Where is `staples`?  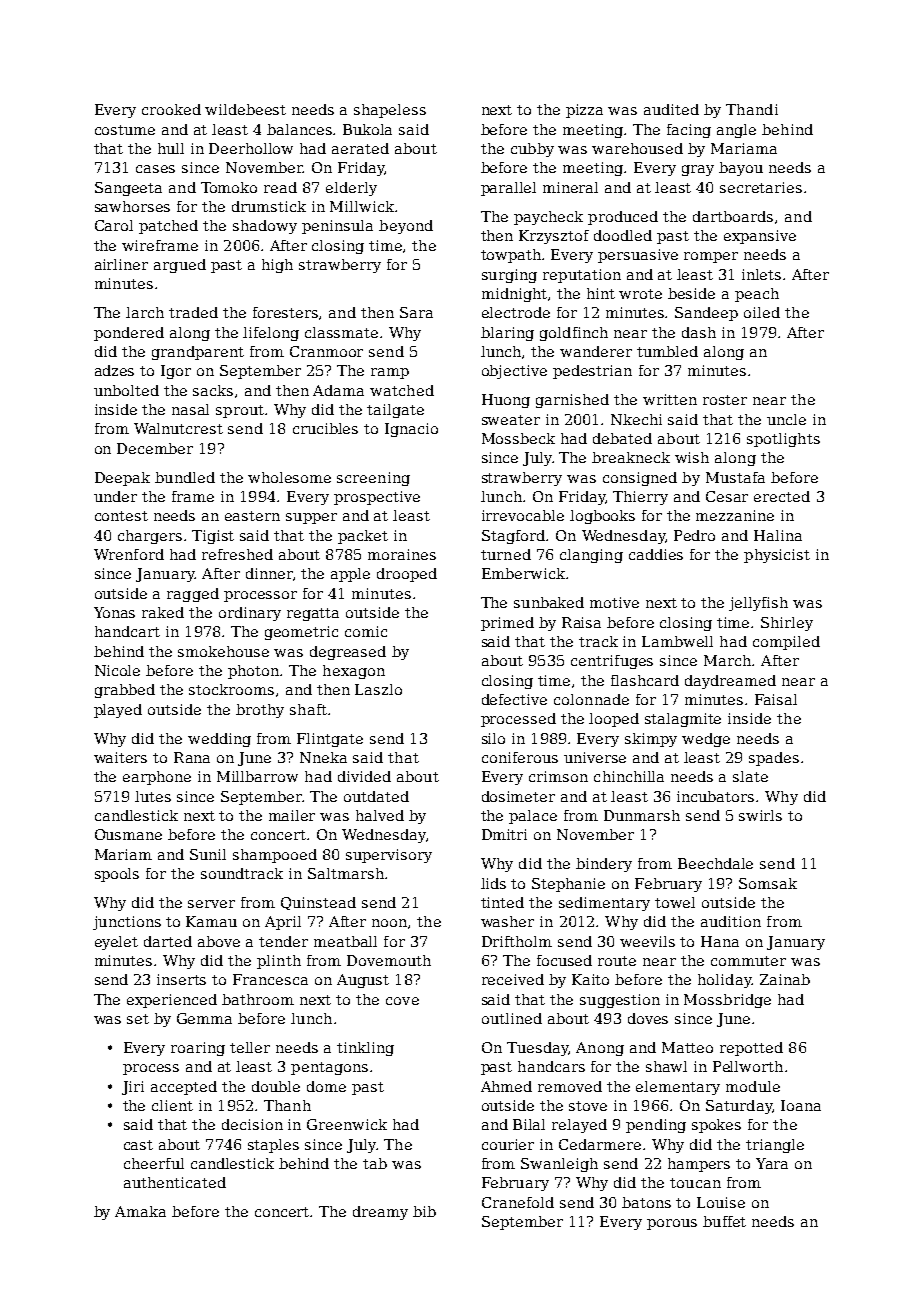
staples is located at coordinates (273, 1146).
